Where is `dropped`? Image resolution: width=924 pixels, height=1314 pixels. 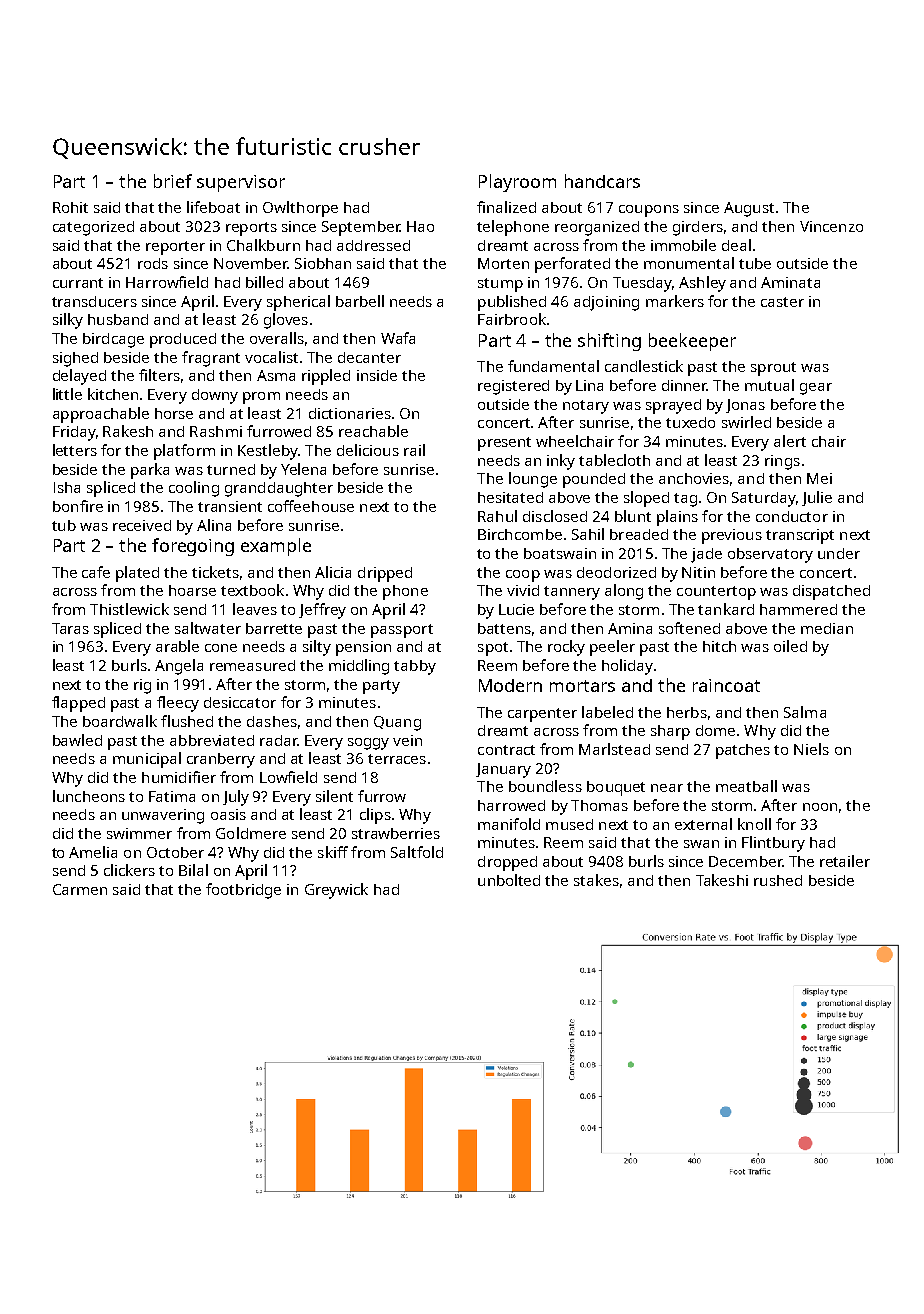
dropped is located at coordinates (507, 863).
